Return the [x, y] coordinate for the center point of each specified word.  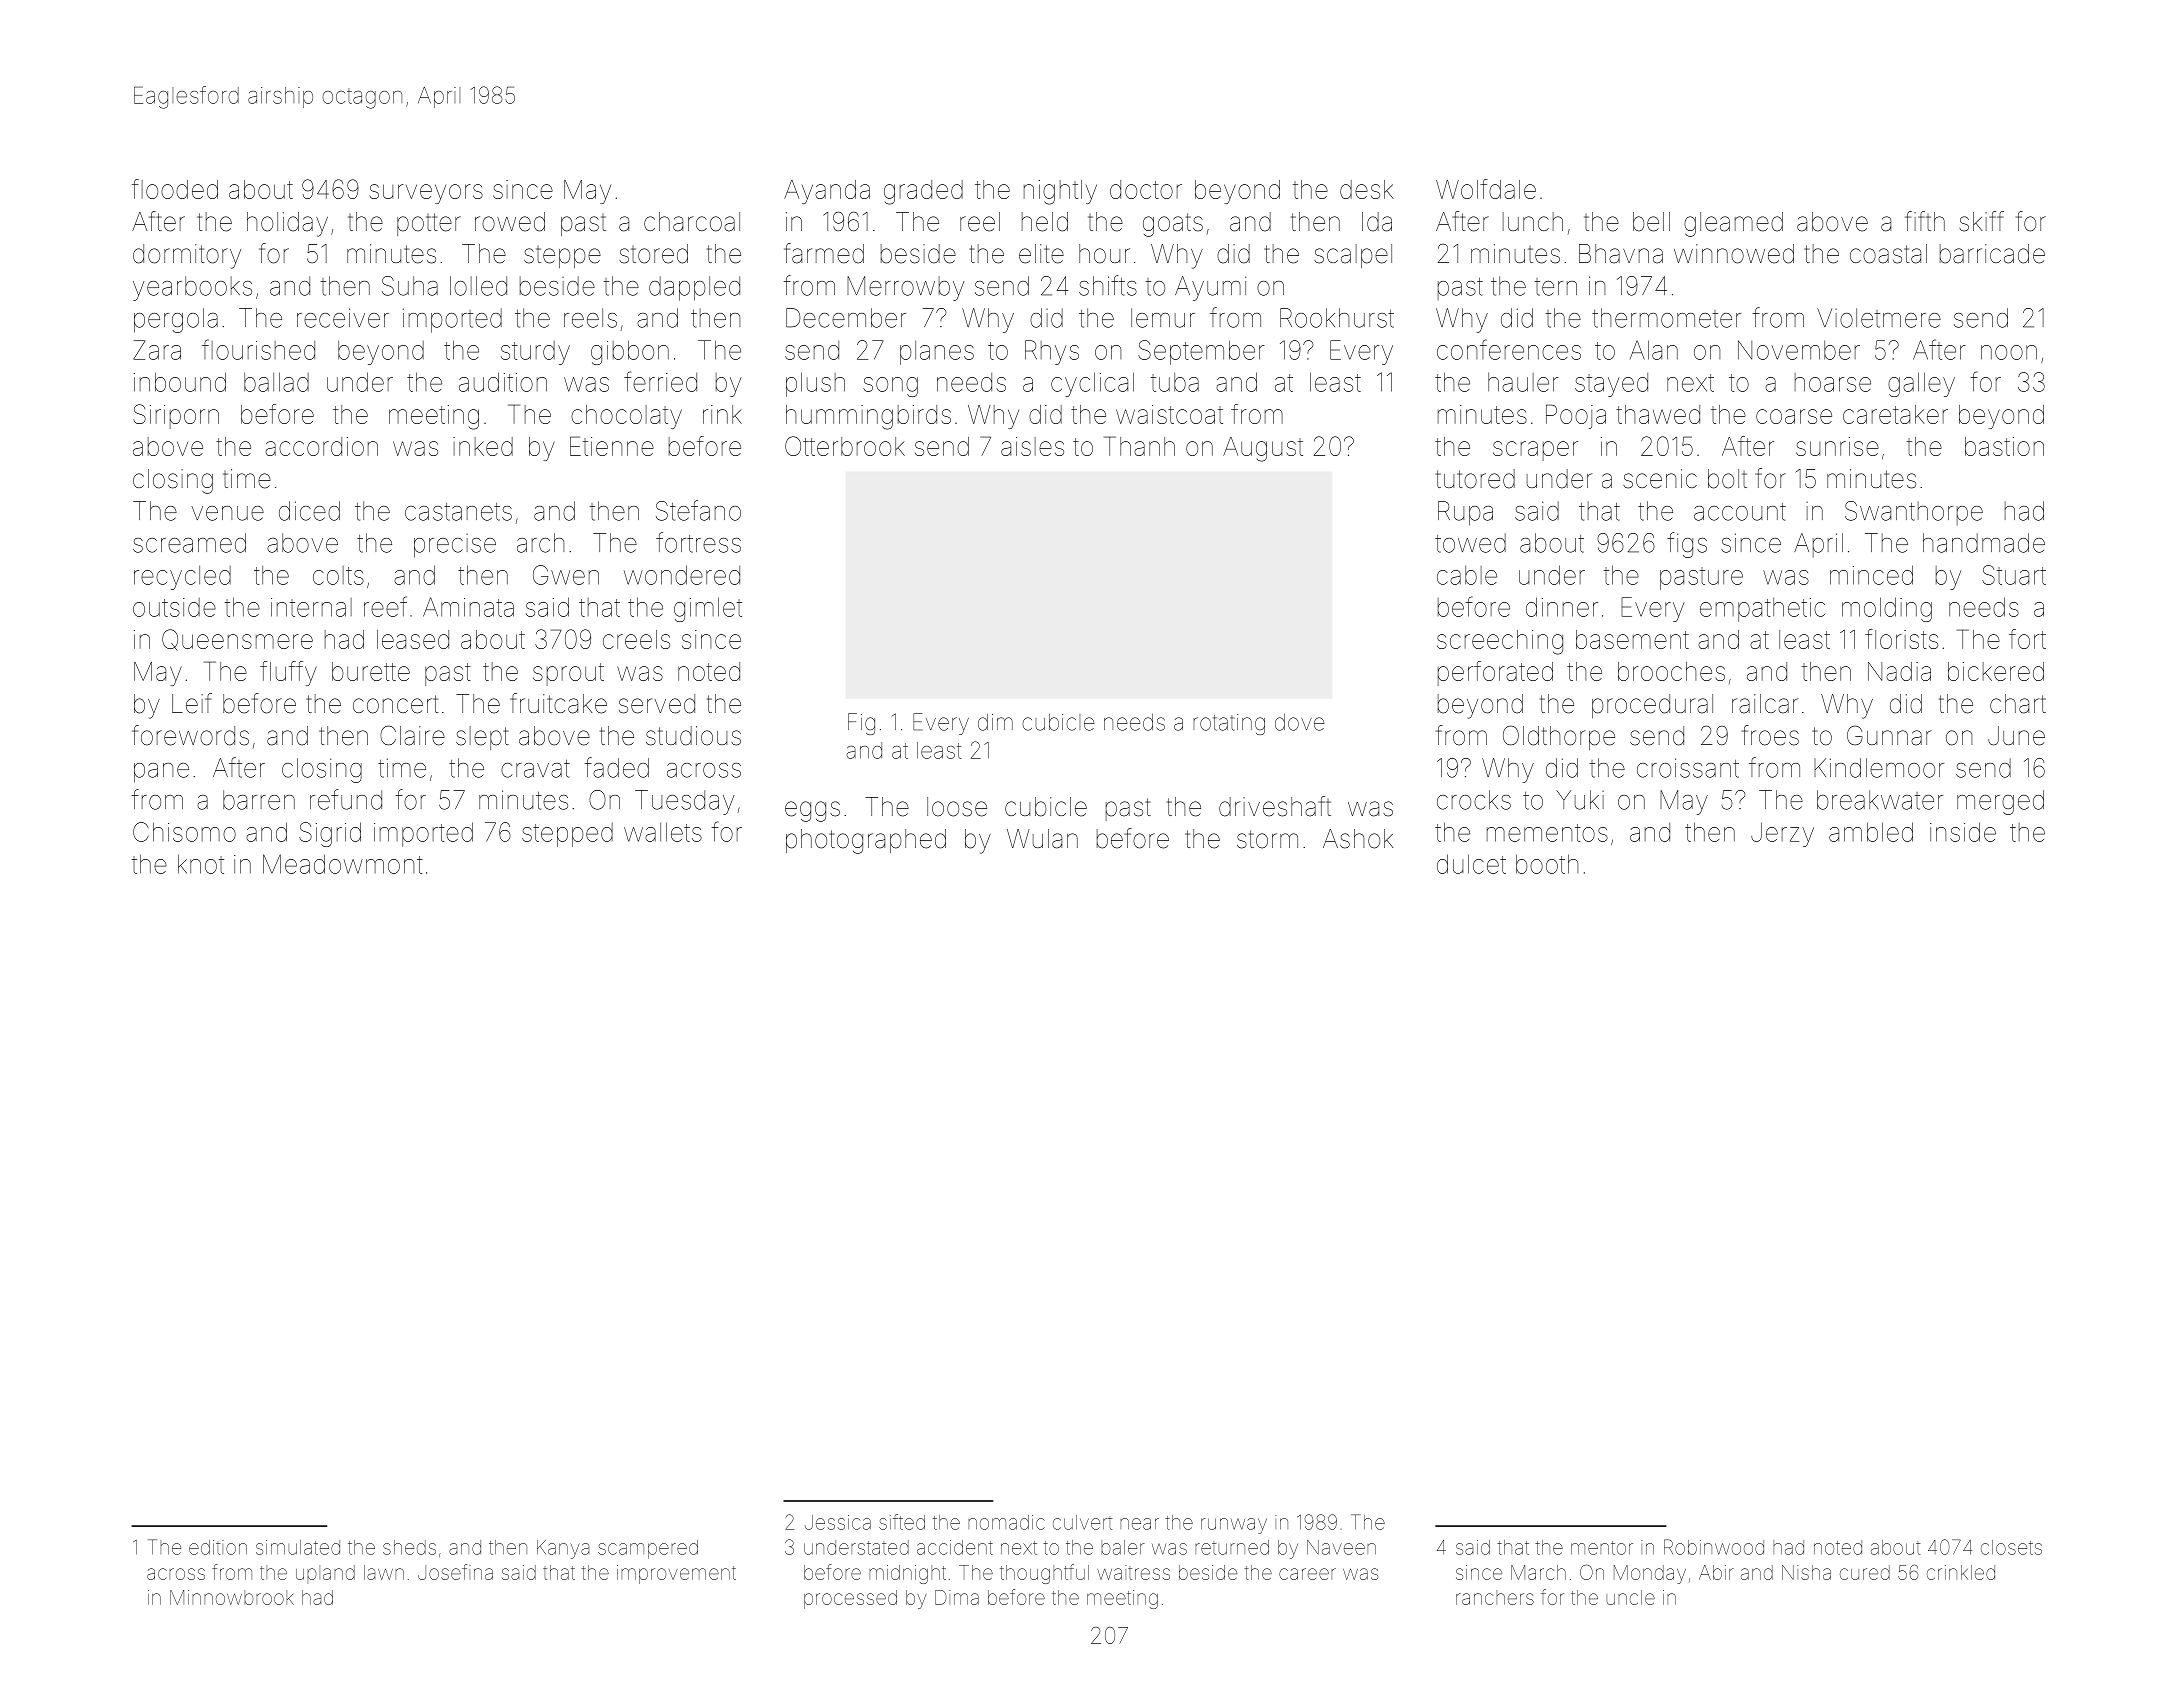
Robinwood [1714, 1547]
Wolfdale [1486, 189]
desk [1366, 189]
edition [218, 1547]
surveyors [426, 194]
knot [201, 864]
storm [1267, 839]
